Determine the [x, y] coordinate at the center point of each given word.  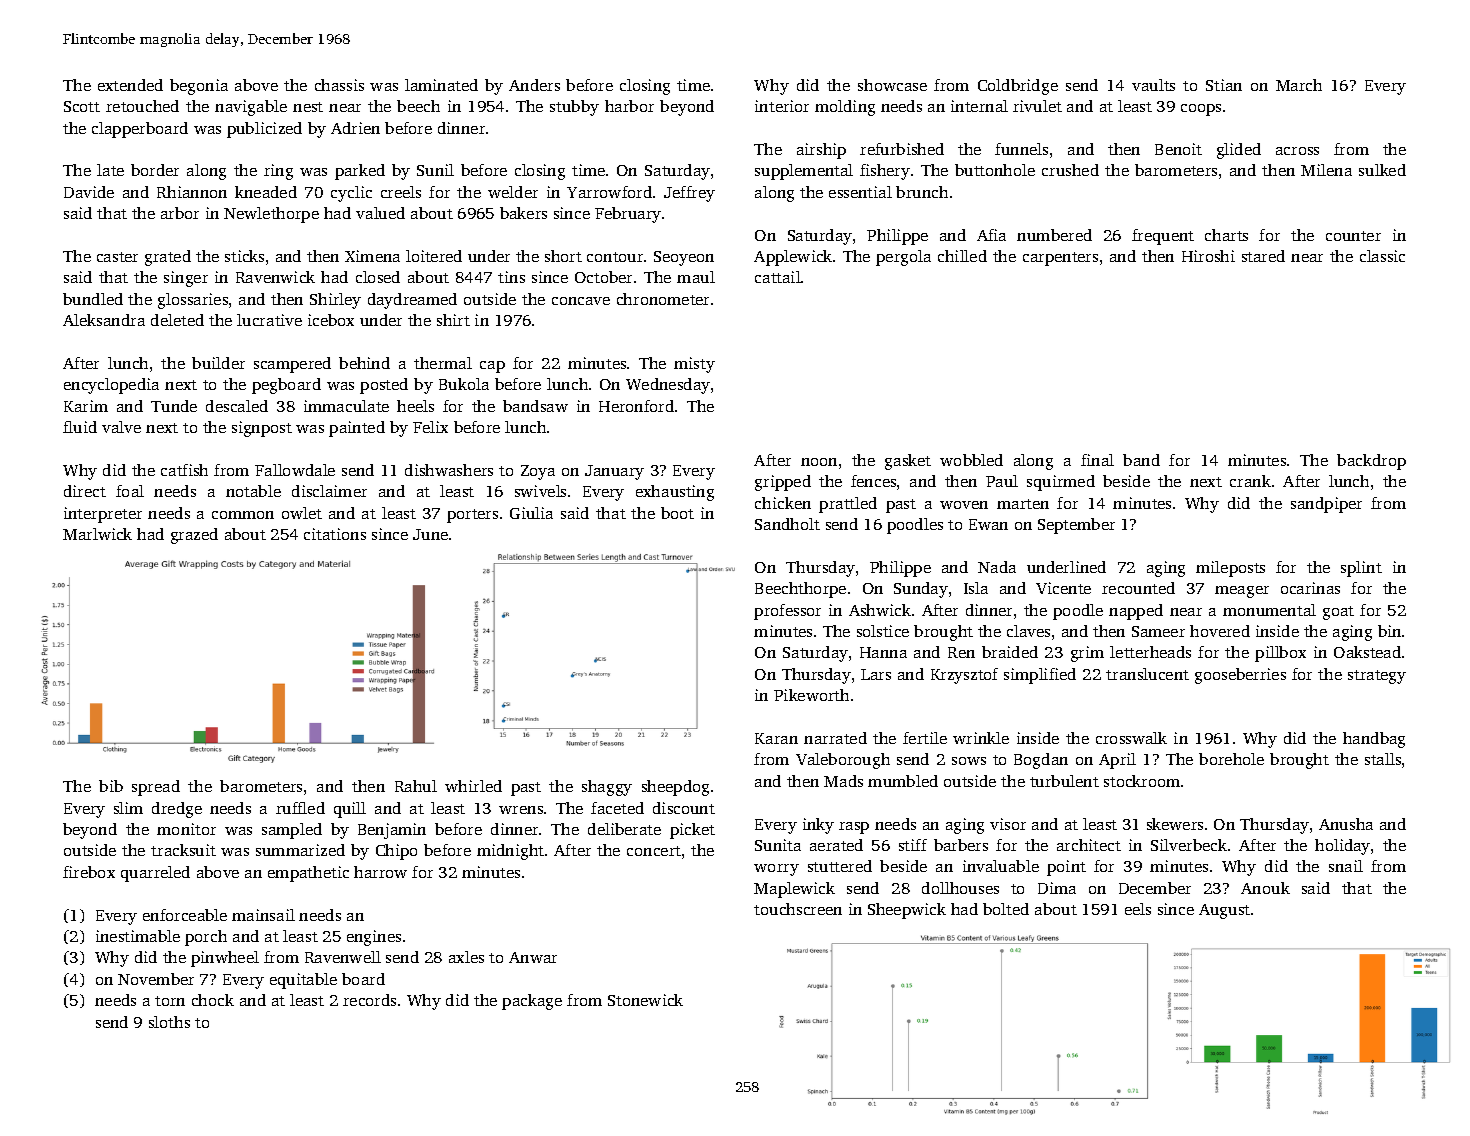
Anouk [1265, 888]
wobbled [971, 460]
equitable [303, 981]
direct [85, 491]
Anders [534, 85]
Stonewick [645, 1000]
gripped [783, 483]
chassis [339, 85]
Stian [1224, 85]
